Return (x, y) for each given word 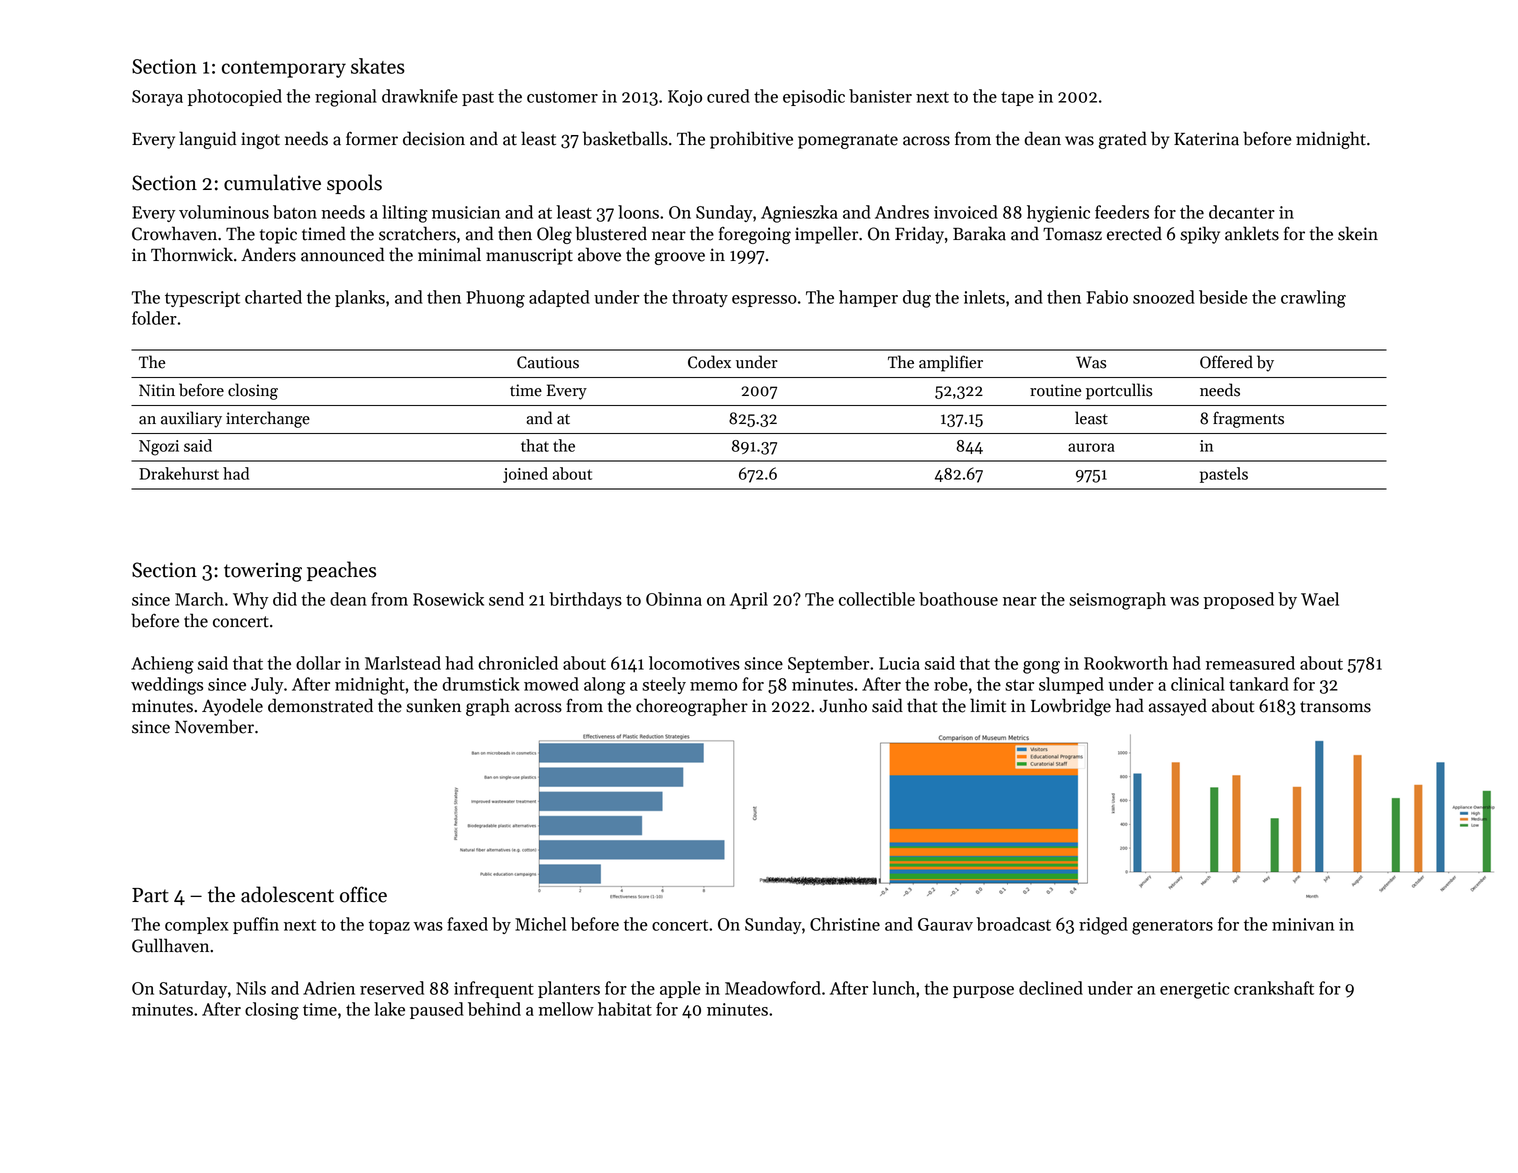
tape (1017, 99)
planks (360, 298)
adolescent (287, 894)
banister (880, 96)
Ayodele (232, 707)
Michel (540, 924)
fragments (1248, 419)
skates (378, 66)
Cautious (548, 362)
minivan (1303, 924)
